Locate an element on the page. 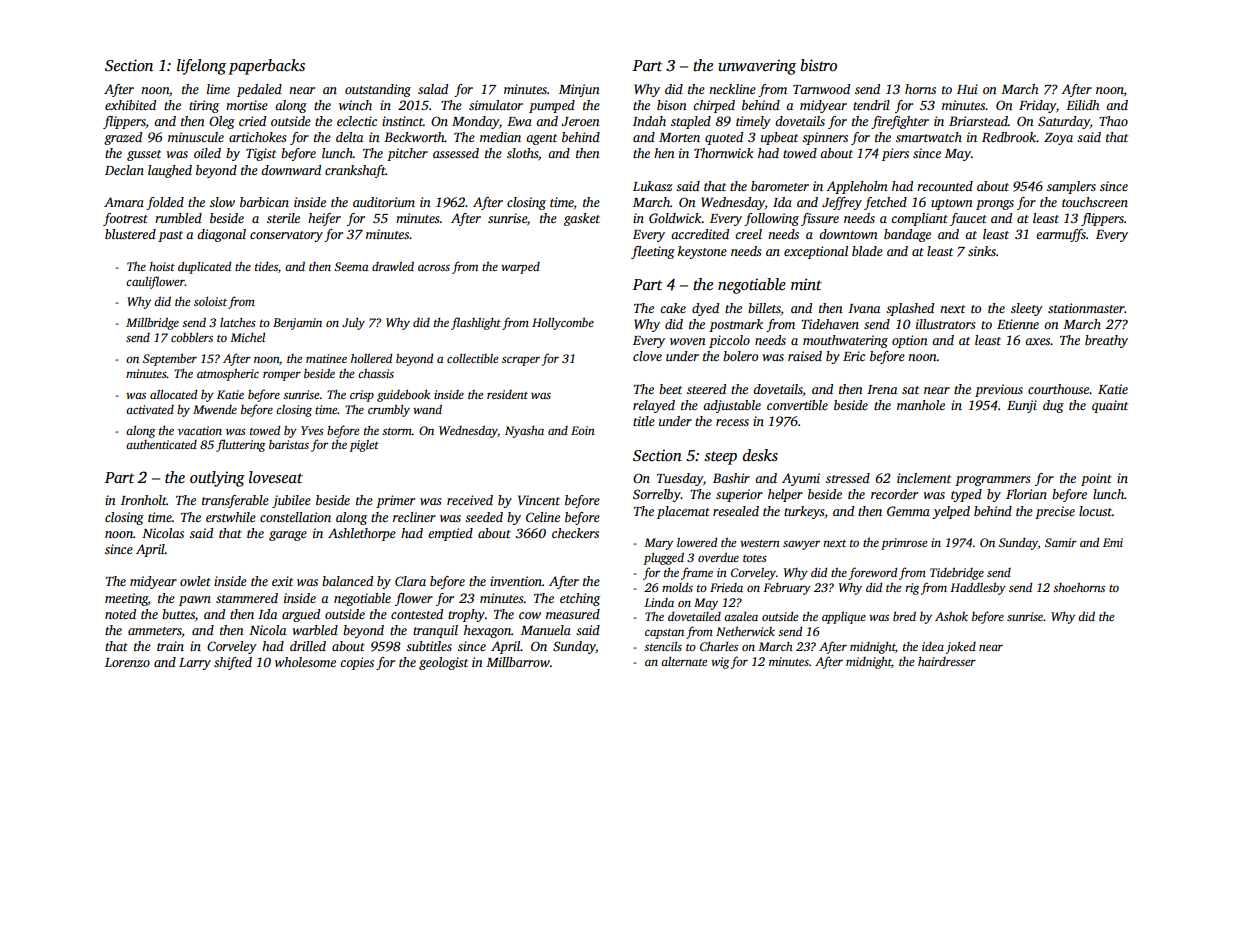 Image resolution: width=1233 pixels, height=952 pixels. lime is located at coordinates (218, 89).
